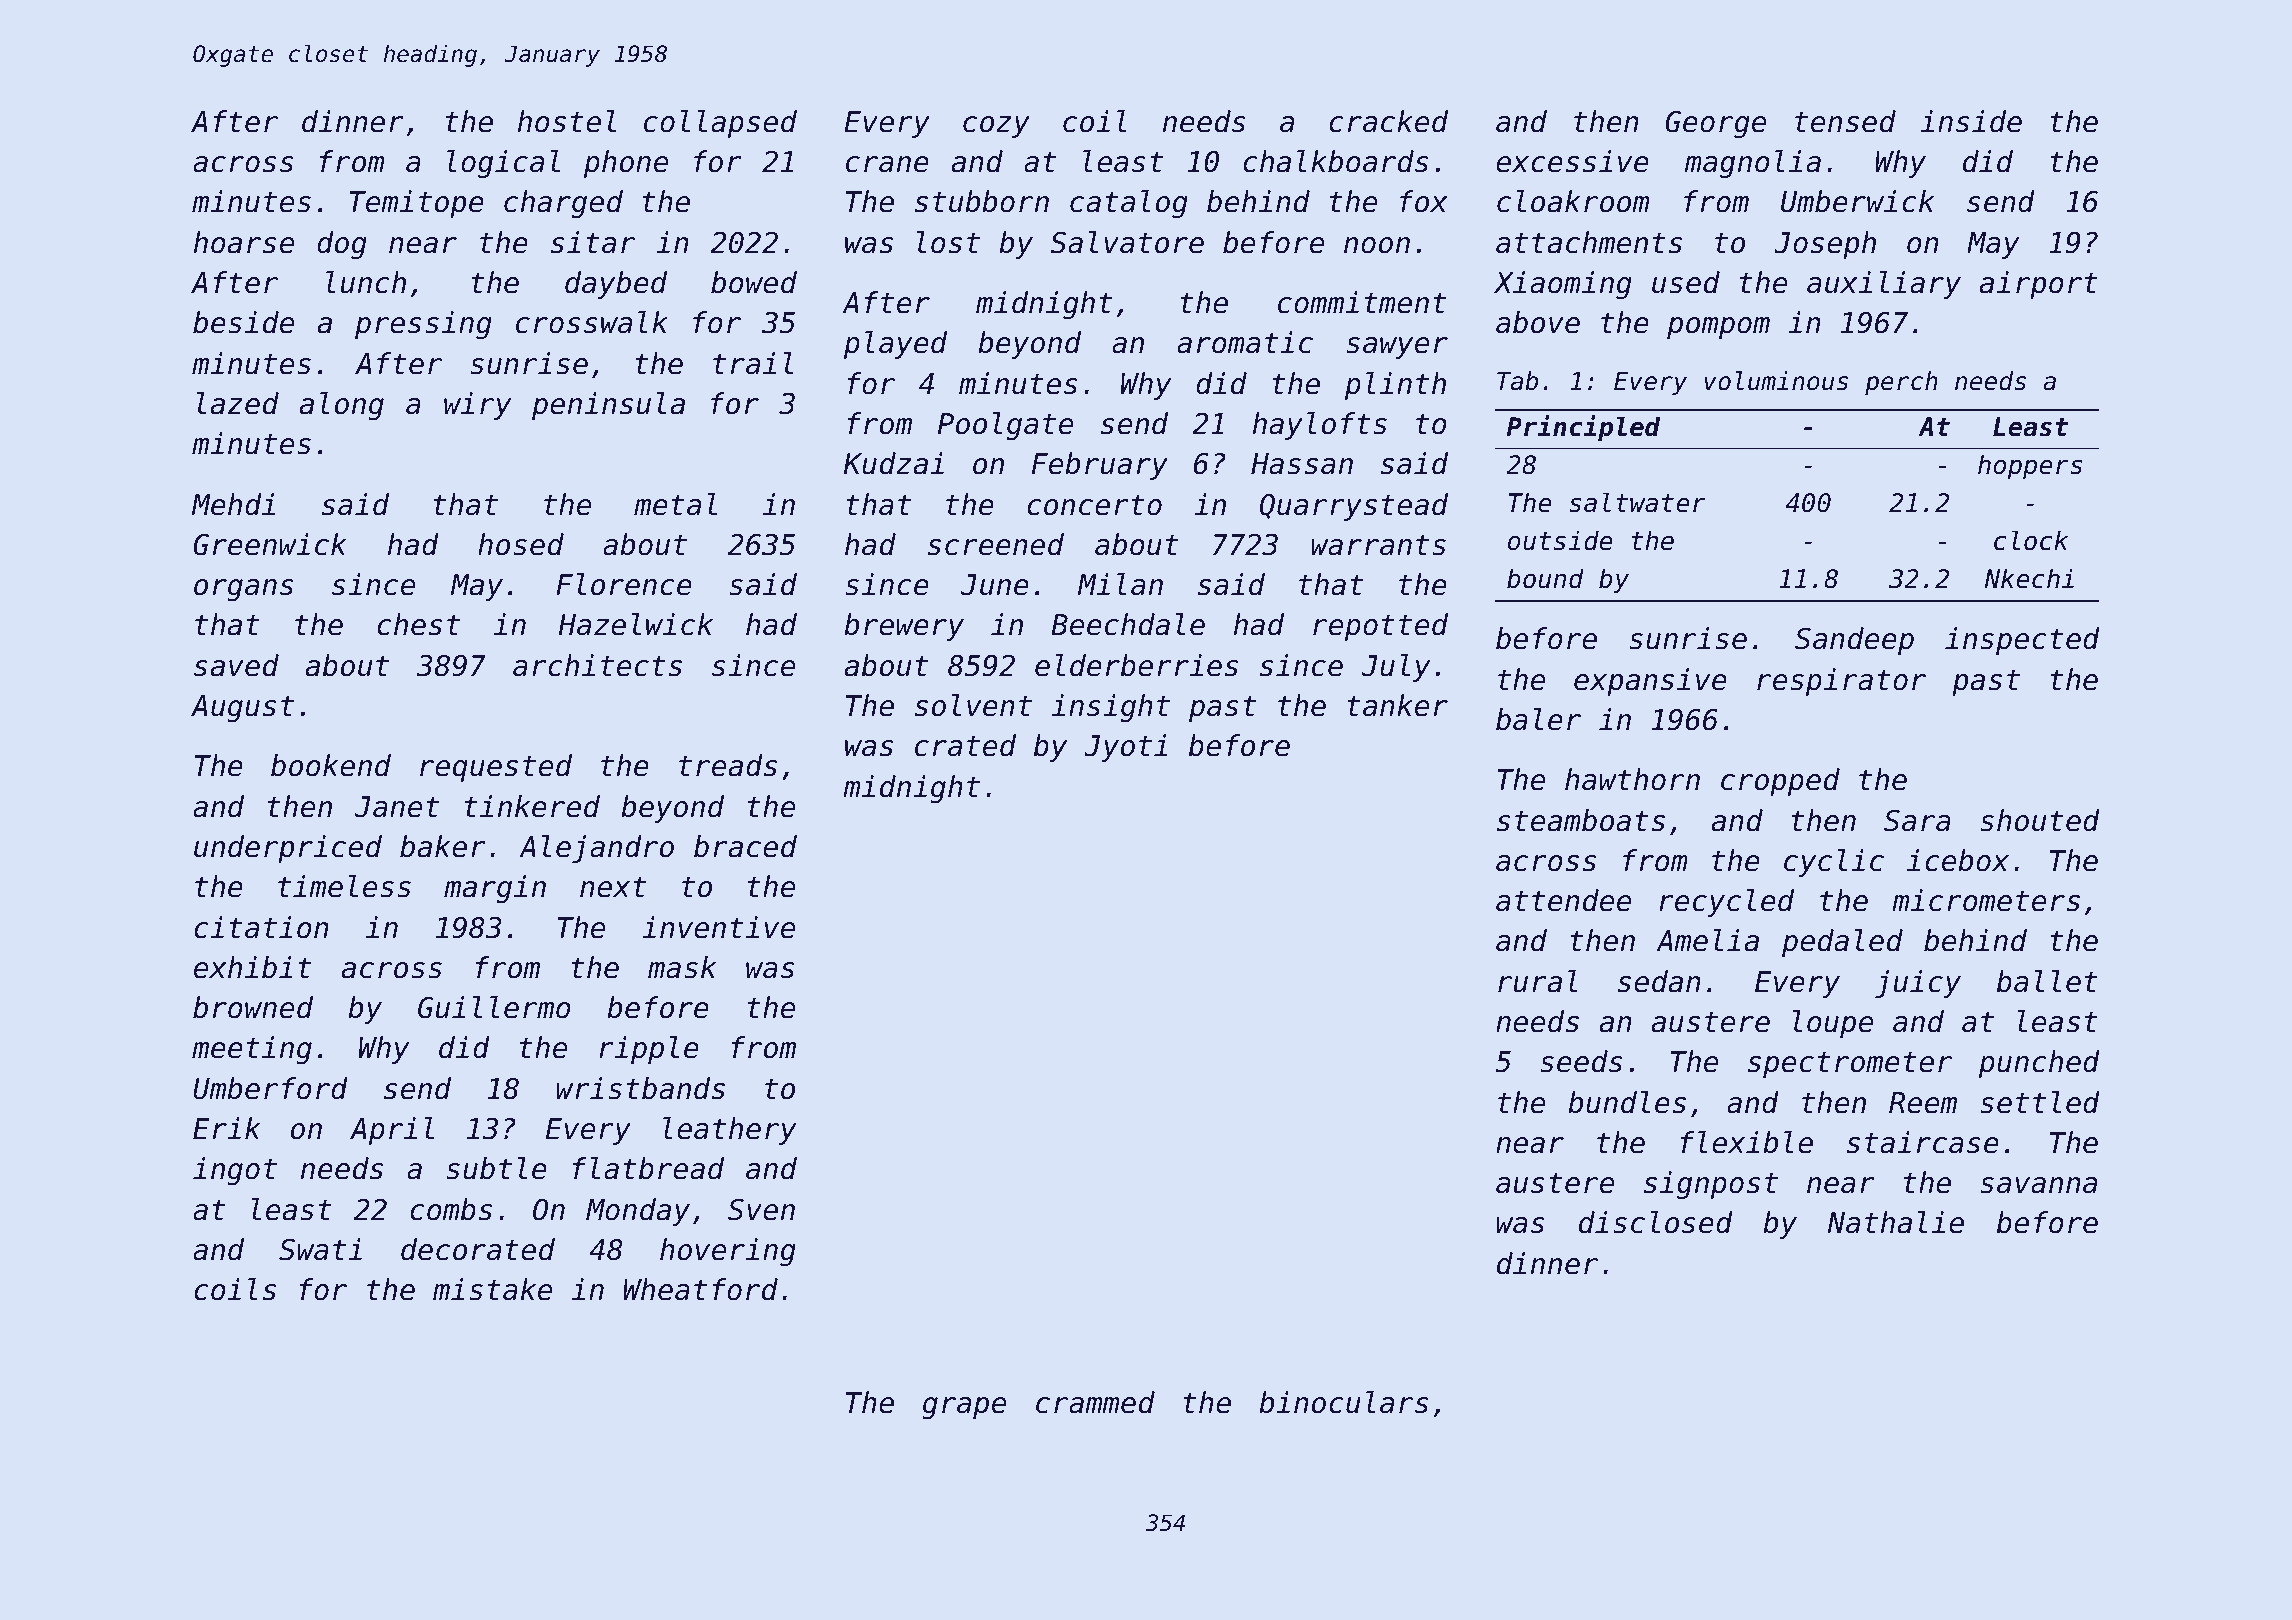 The width and height of the document is (2292, 1620). What do you see at coordinates (320, 1249) in the document?
I see `Swati` at bounding box center [320, 1249].
